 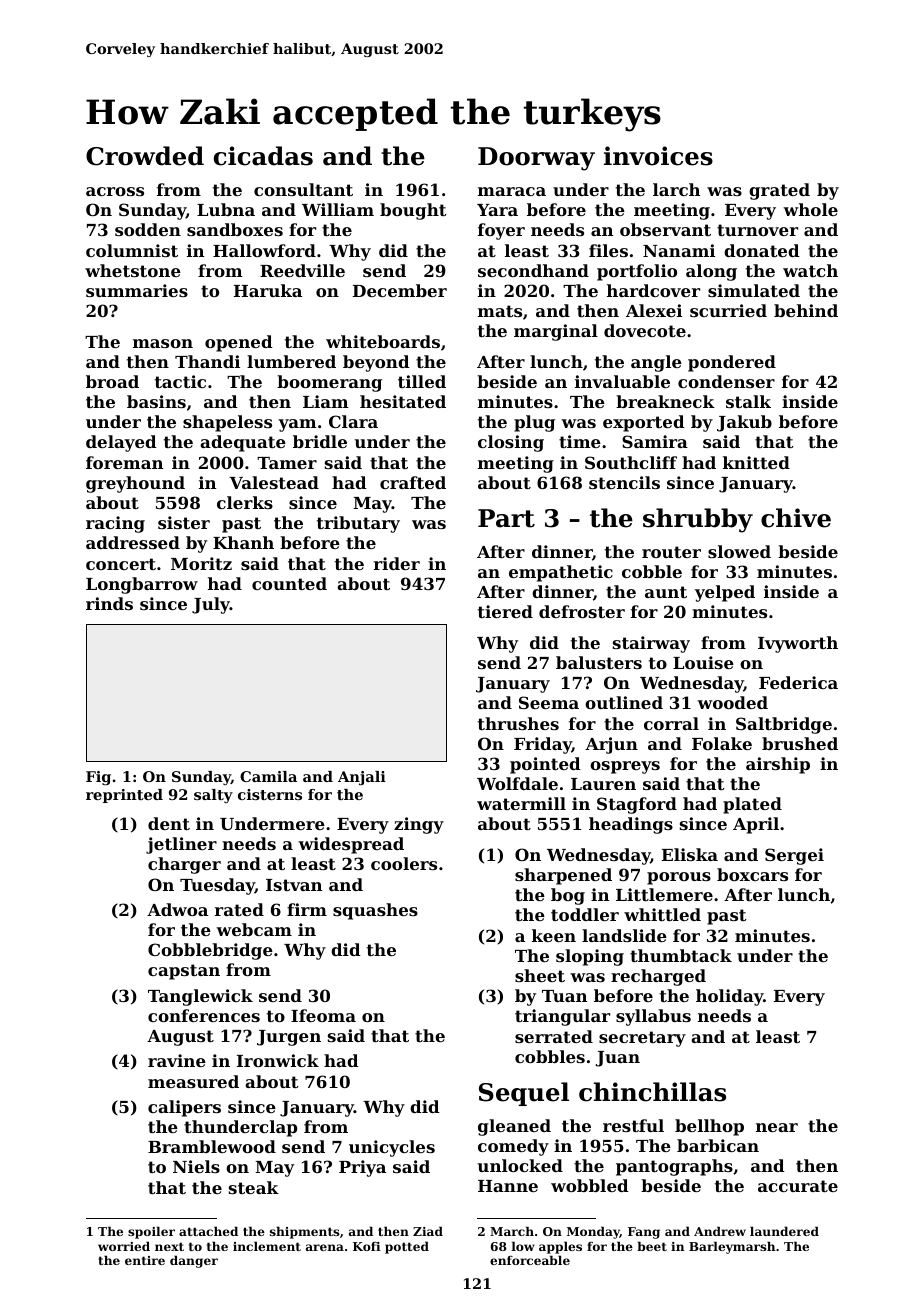 I want to click on July, so click(x=211, y=605).
